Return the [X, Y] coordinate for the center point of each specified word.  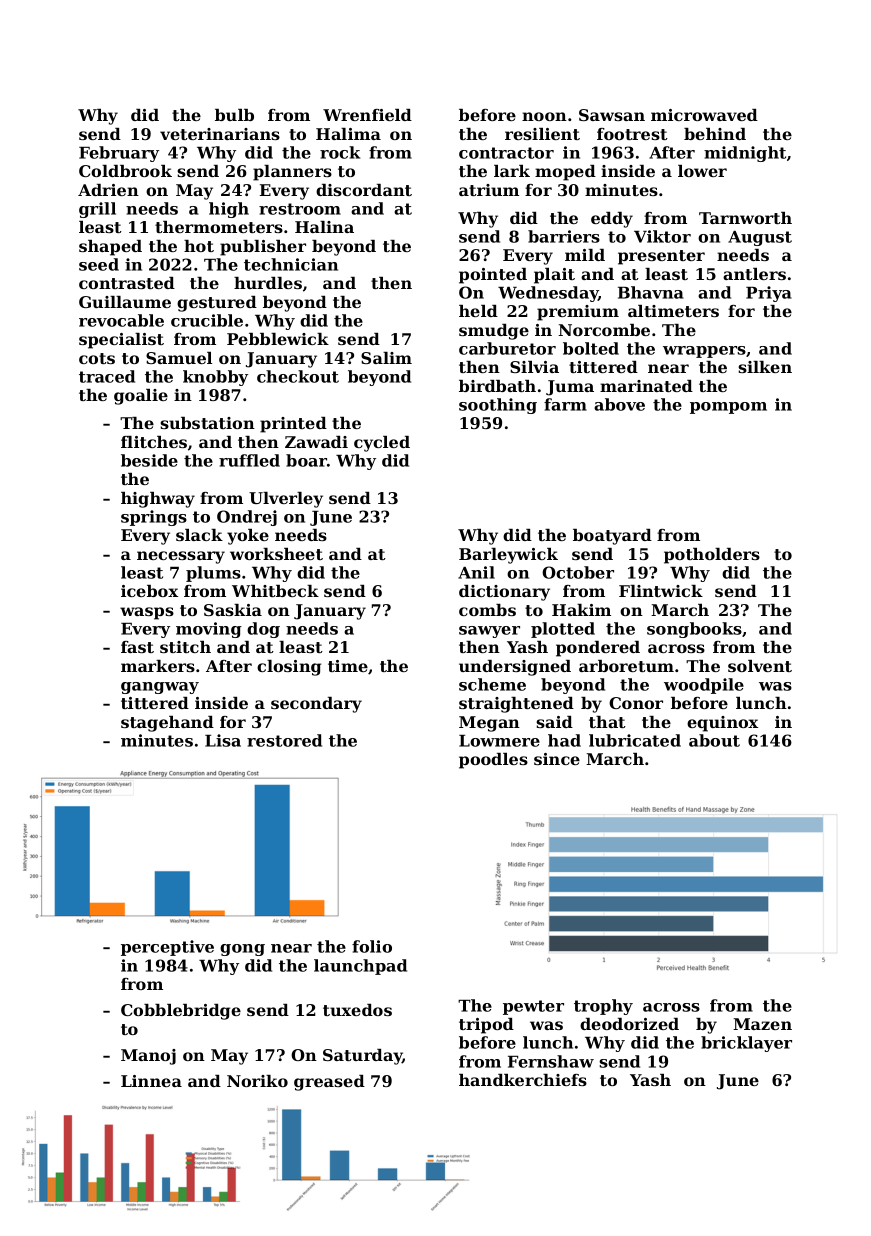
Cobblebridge [181, 1012]
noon [544, 116]
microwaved [704, 115]
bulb [234, 115]
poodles [493, 761]
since [557, 759]
